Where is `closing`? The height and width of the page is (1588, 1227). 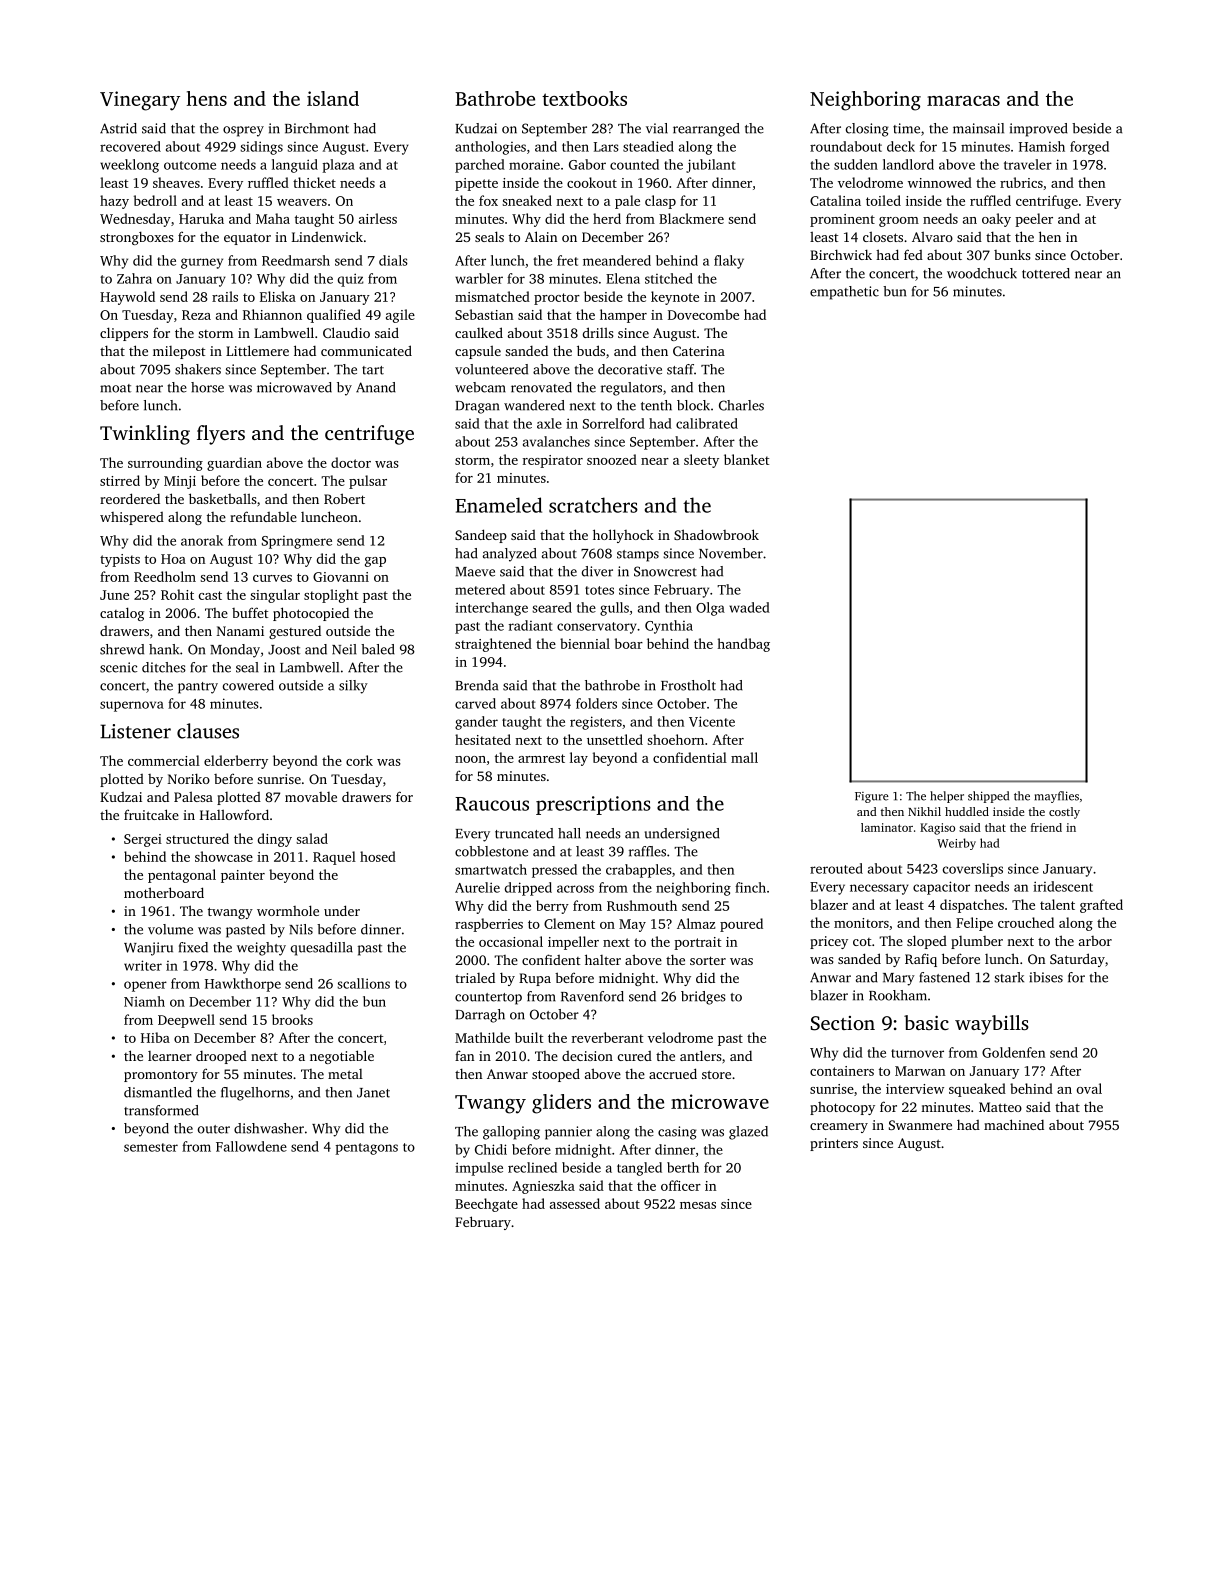
closing is located at coordinates (867, 130).
